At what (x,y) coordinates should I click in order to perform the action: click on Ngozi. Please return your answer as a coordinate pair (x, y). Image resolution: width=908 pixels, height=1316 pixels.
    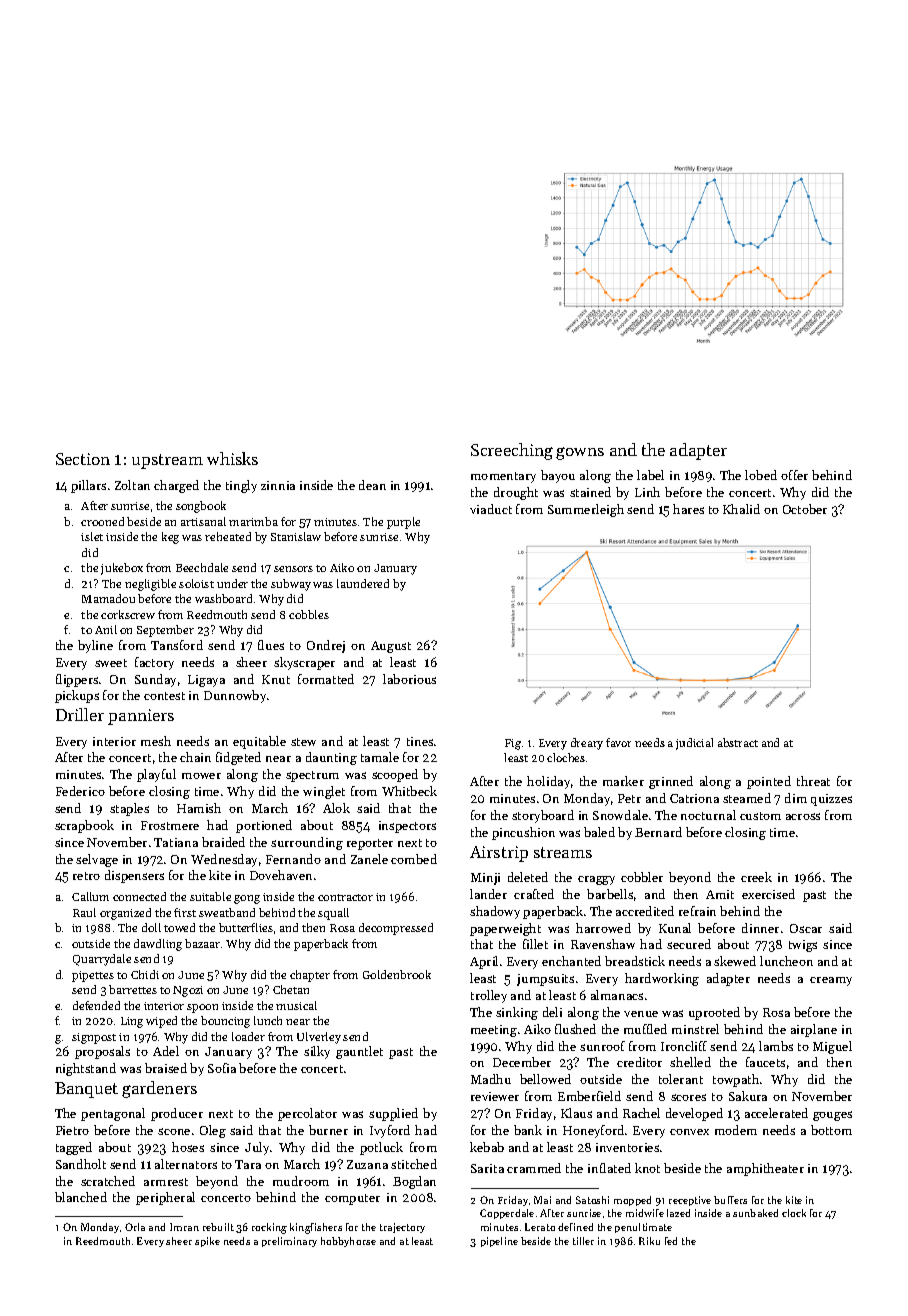
    Looking at the image, I should click on (188, 991).
